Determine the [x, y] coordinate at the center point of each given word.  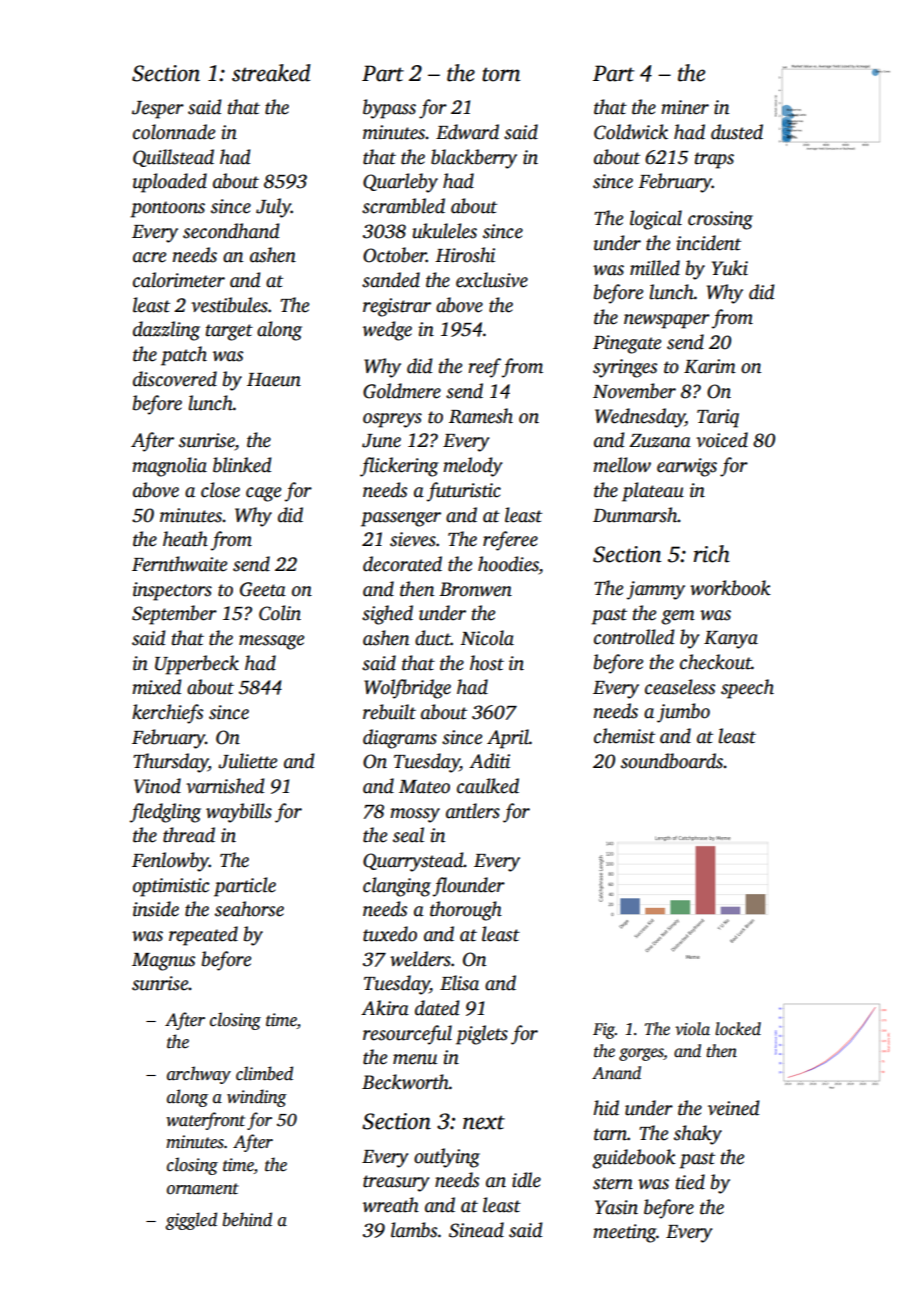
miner [685, 107]
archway [199, 1075]
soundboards [672, 761]
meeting [624, 1233]
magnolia [169, 467]
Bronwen [475, 589]
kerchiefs [167, 714]
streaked [271, 73]
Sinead [476, 1230]
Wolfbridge [407, 689]
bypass [389, 109]
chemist [624, 736]
